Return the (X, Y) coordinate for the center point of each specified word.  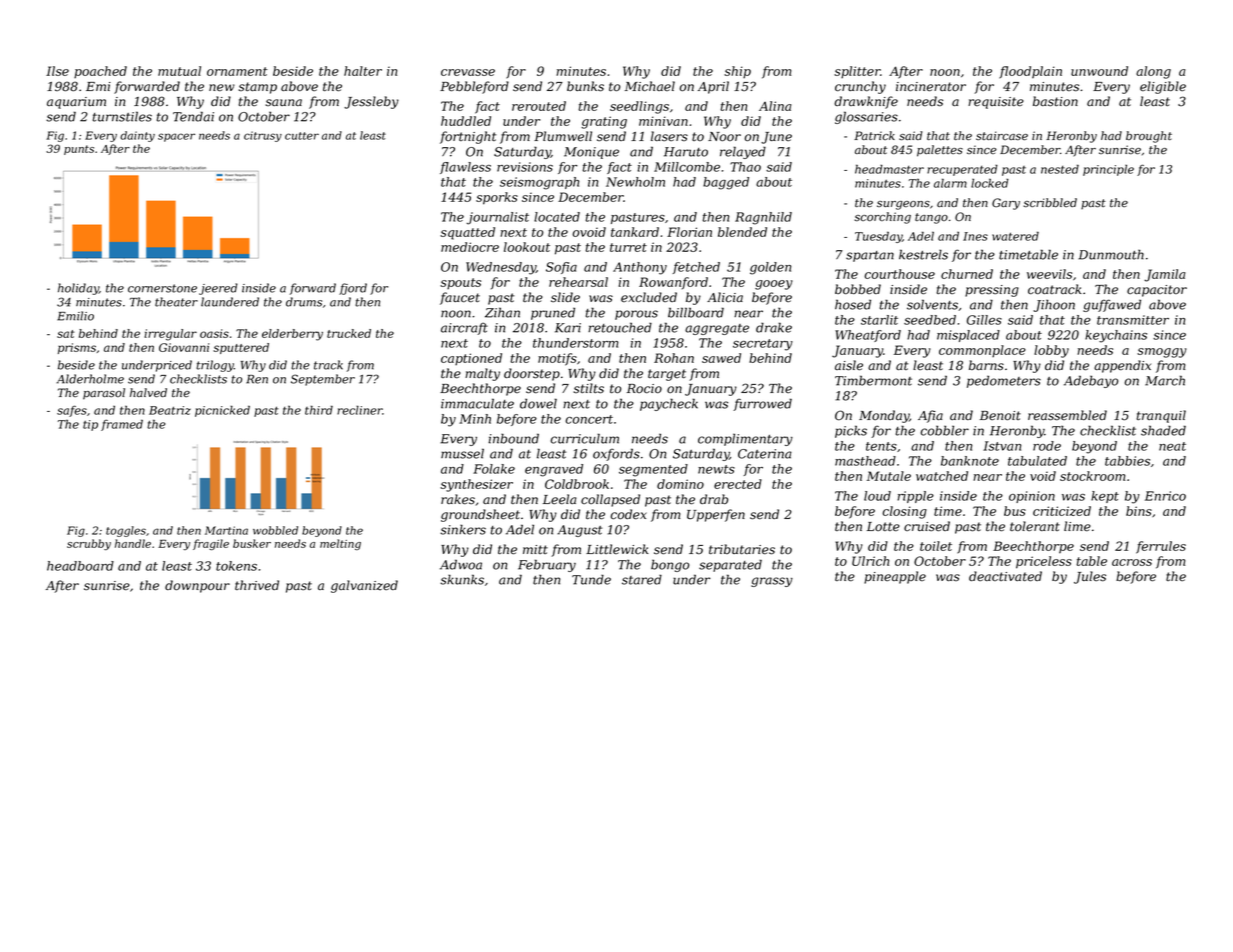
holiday (78, 289)
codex (629, 514)
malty (482, 374)
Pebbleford (474, 87)
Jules (1090, 577)
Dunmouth (1111, 255)
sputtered (241, 348)
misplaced (968, 336)
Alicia (725, 297)
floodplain (1030, 72)
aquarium (76, 103)
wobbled (275, 530)
